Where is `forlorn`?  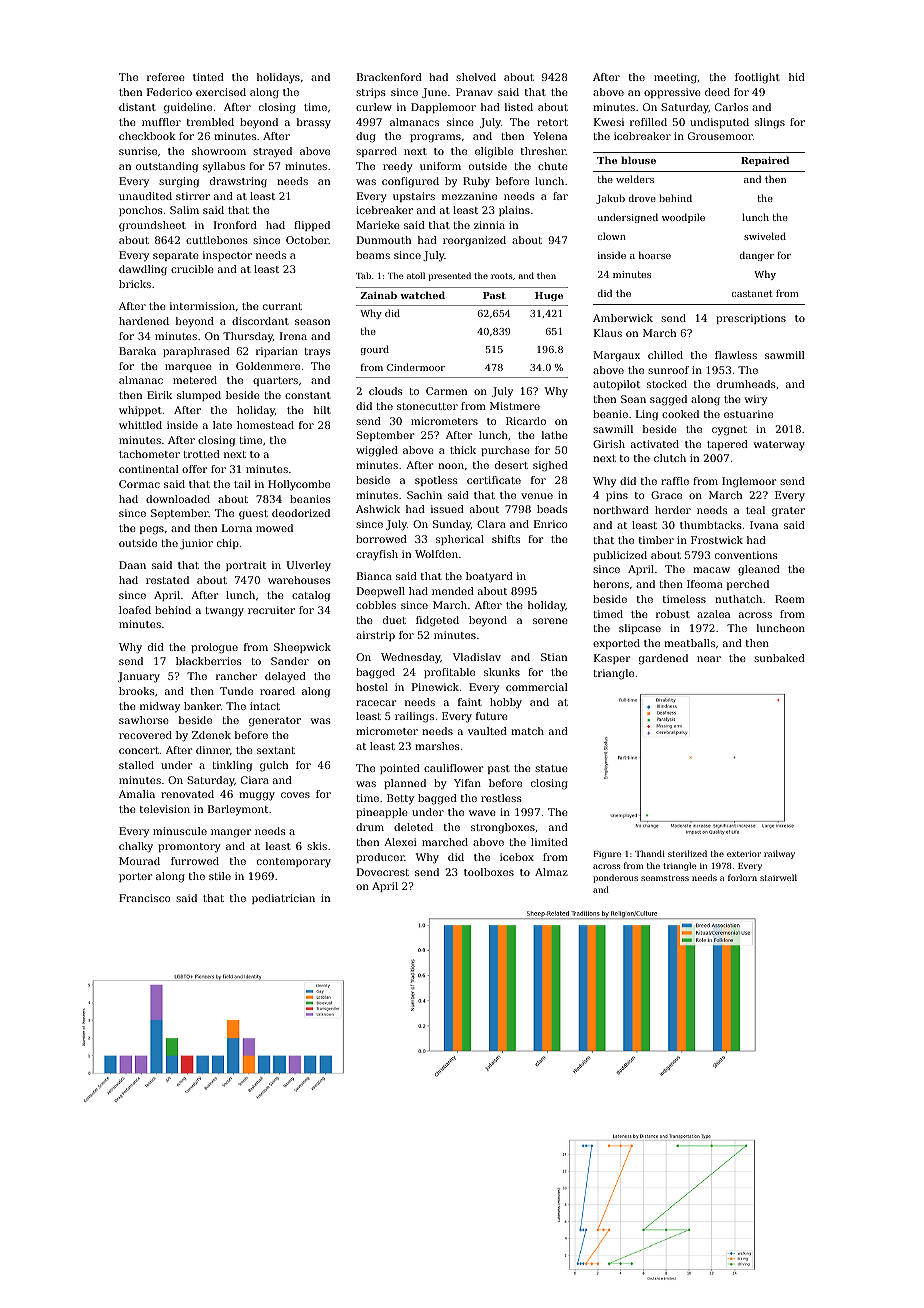
forlorn is located at coordinates (742, 877).
